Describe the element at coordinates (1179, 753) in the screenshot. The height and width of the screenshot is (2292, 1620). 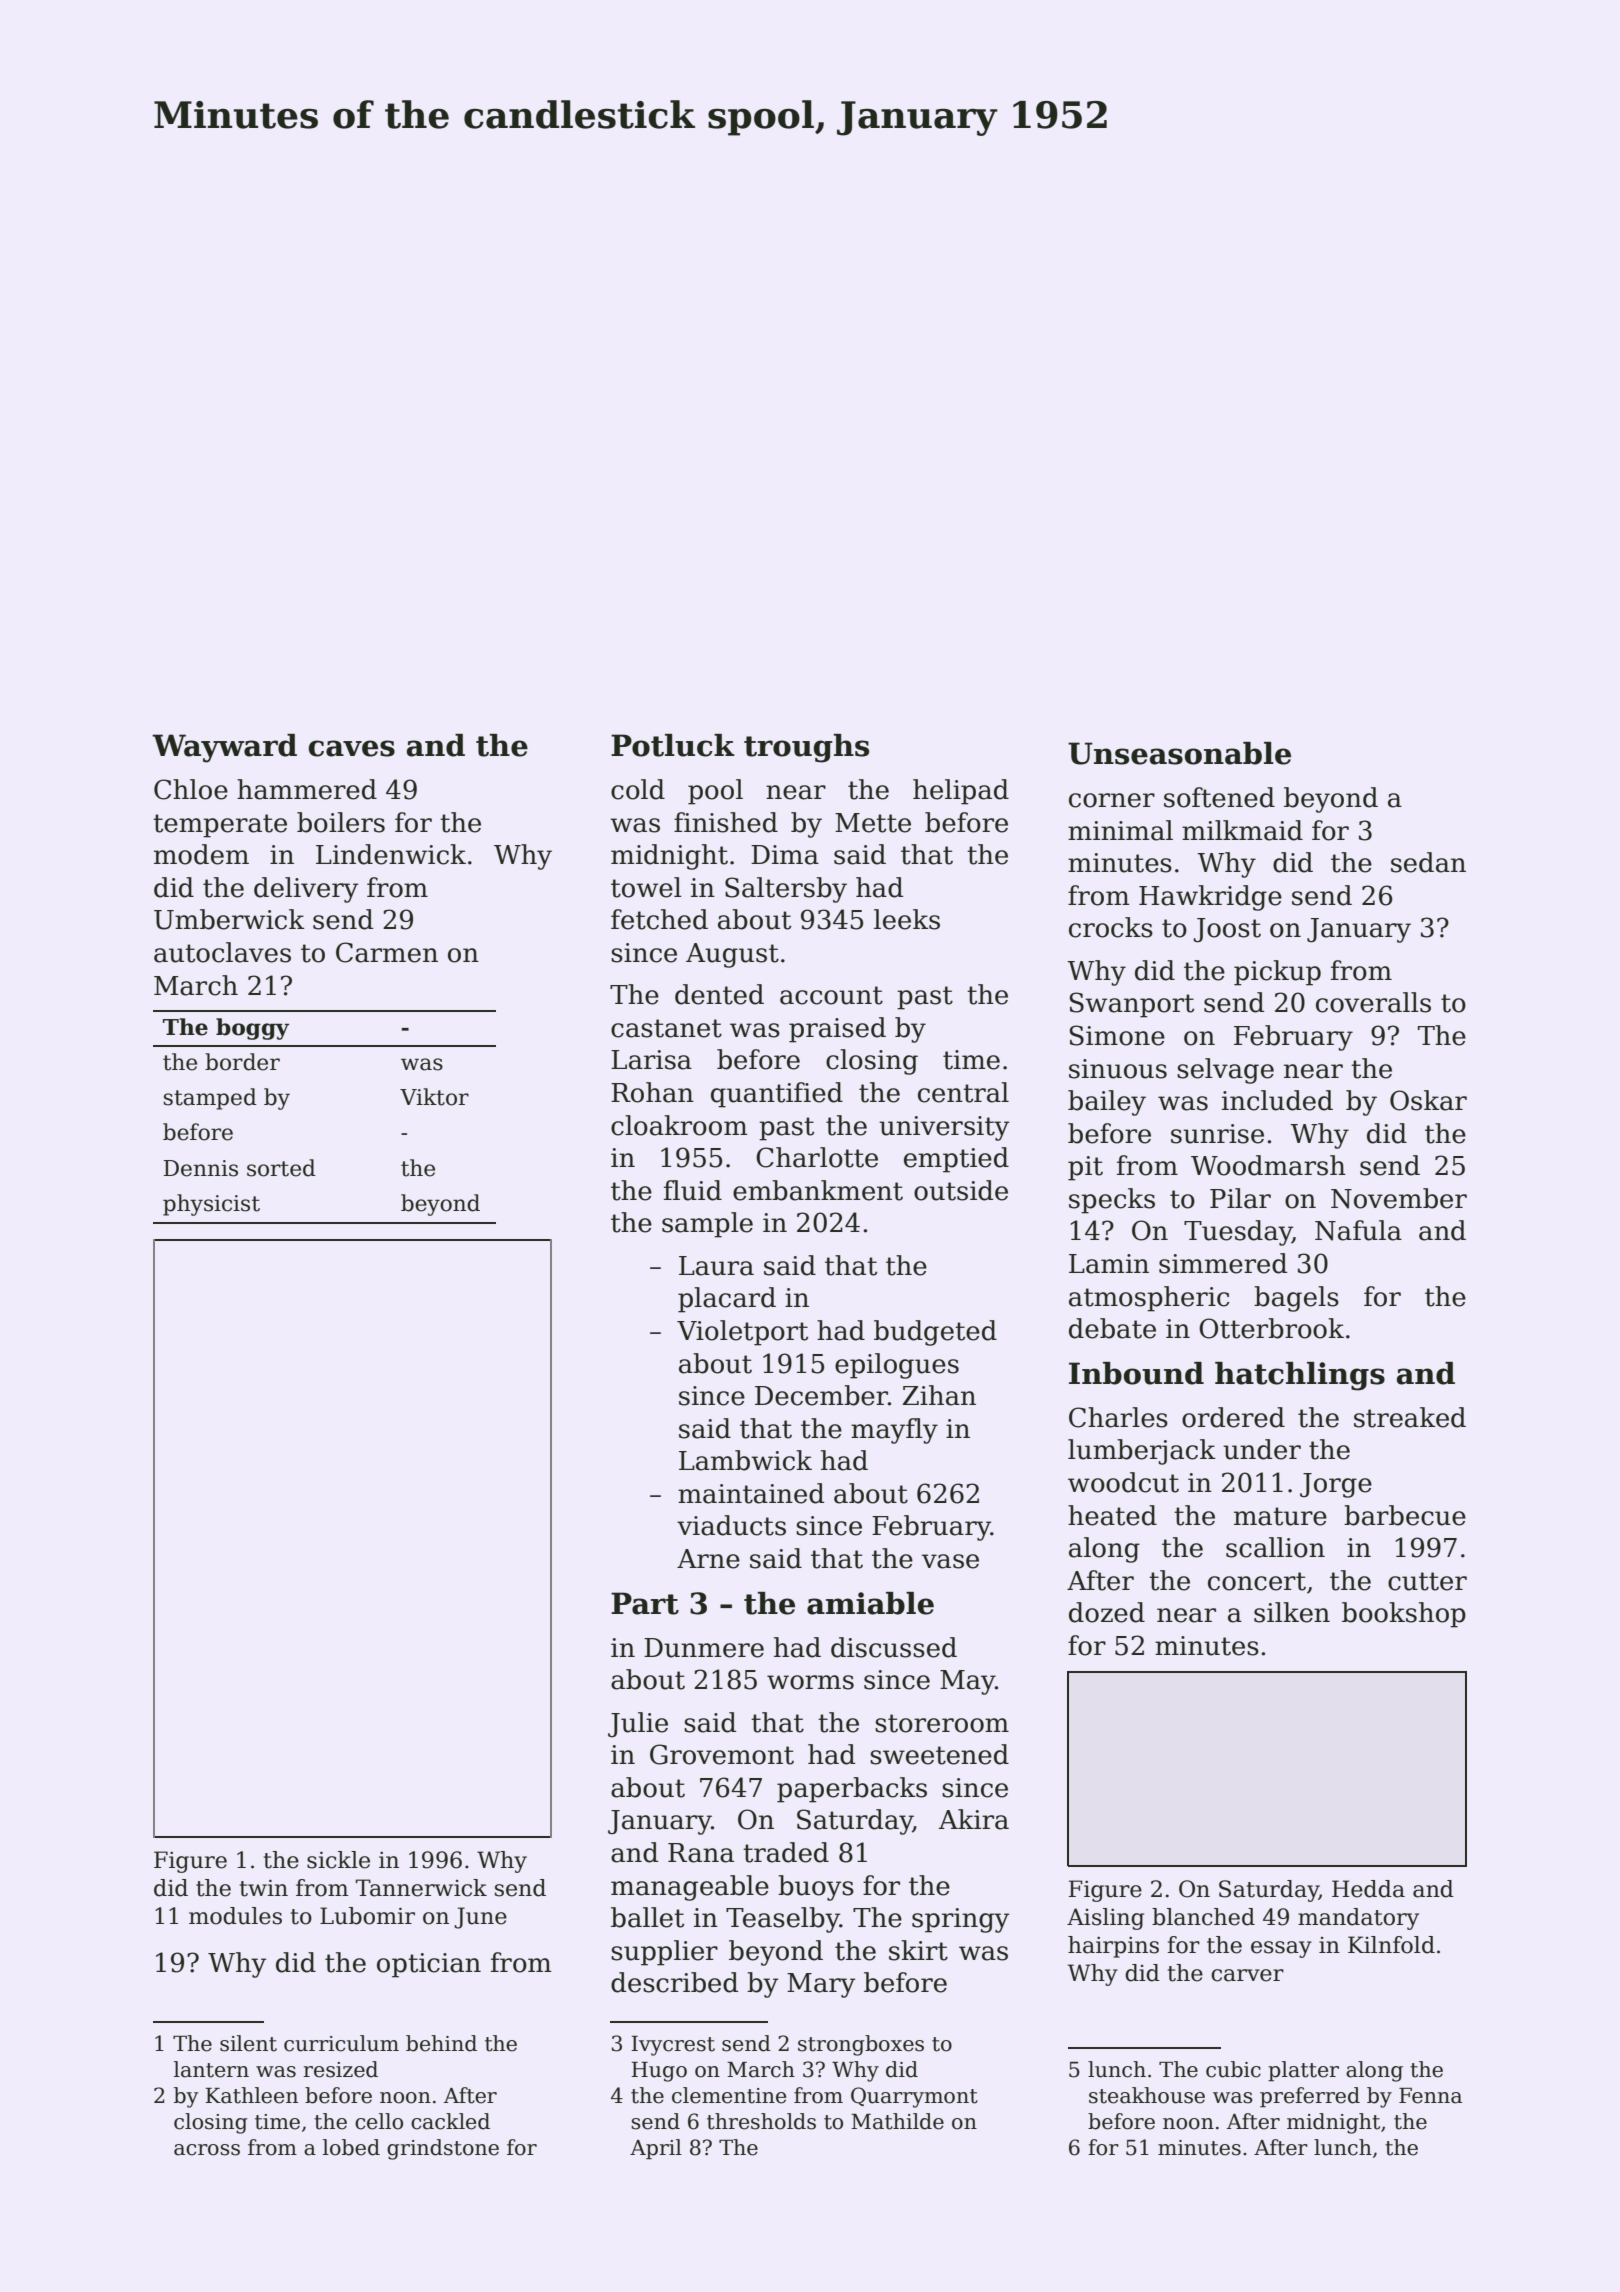
I see `Unseasonable` at that location.
